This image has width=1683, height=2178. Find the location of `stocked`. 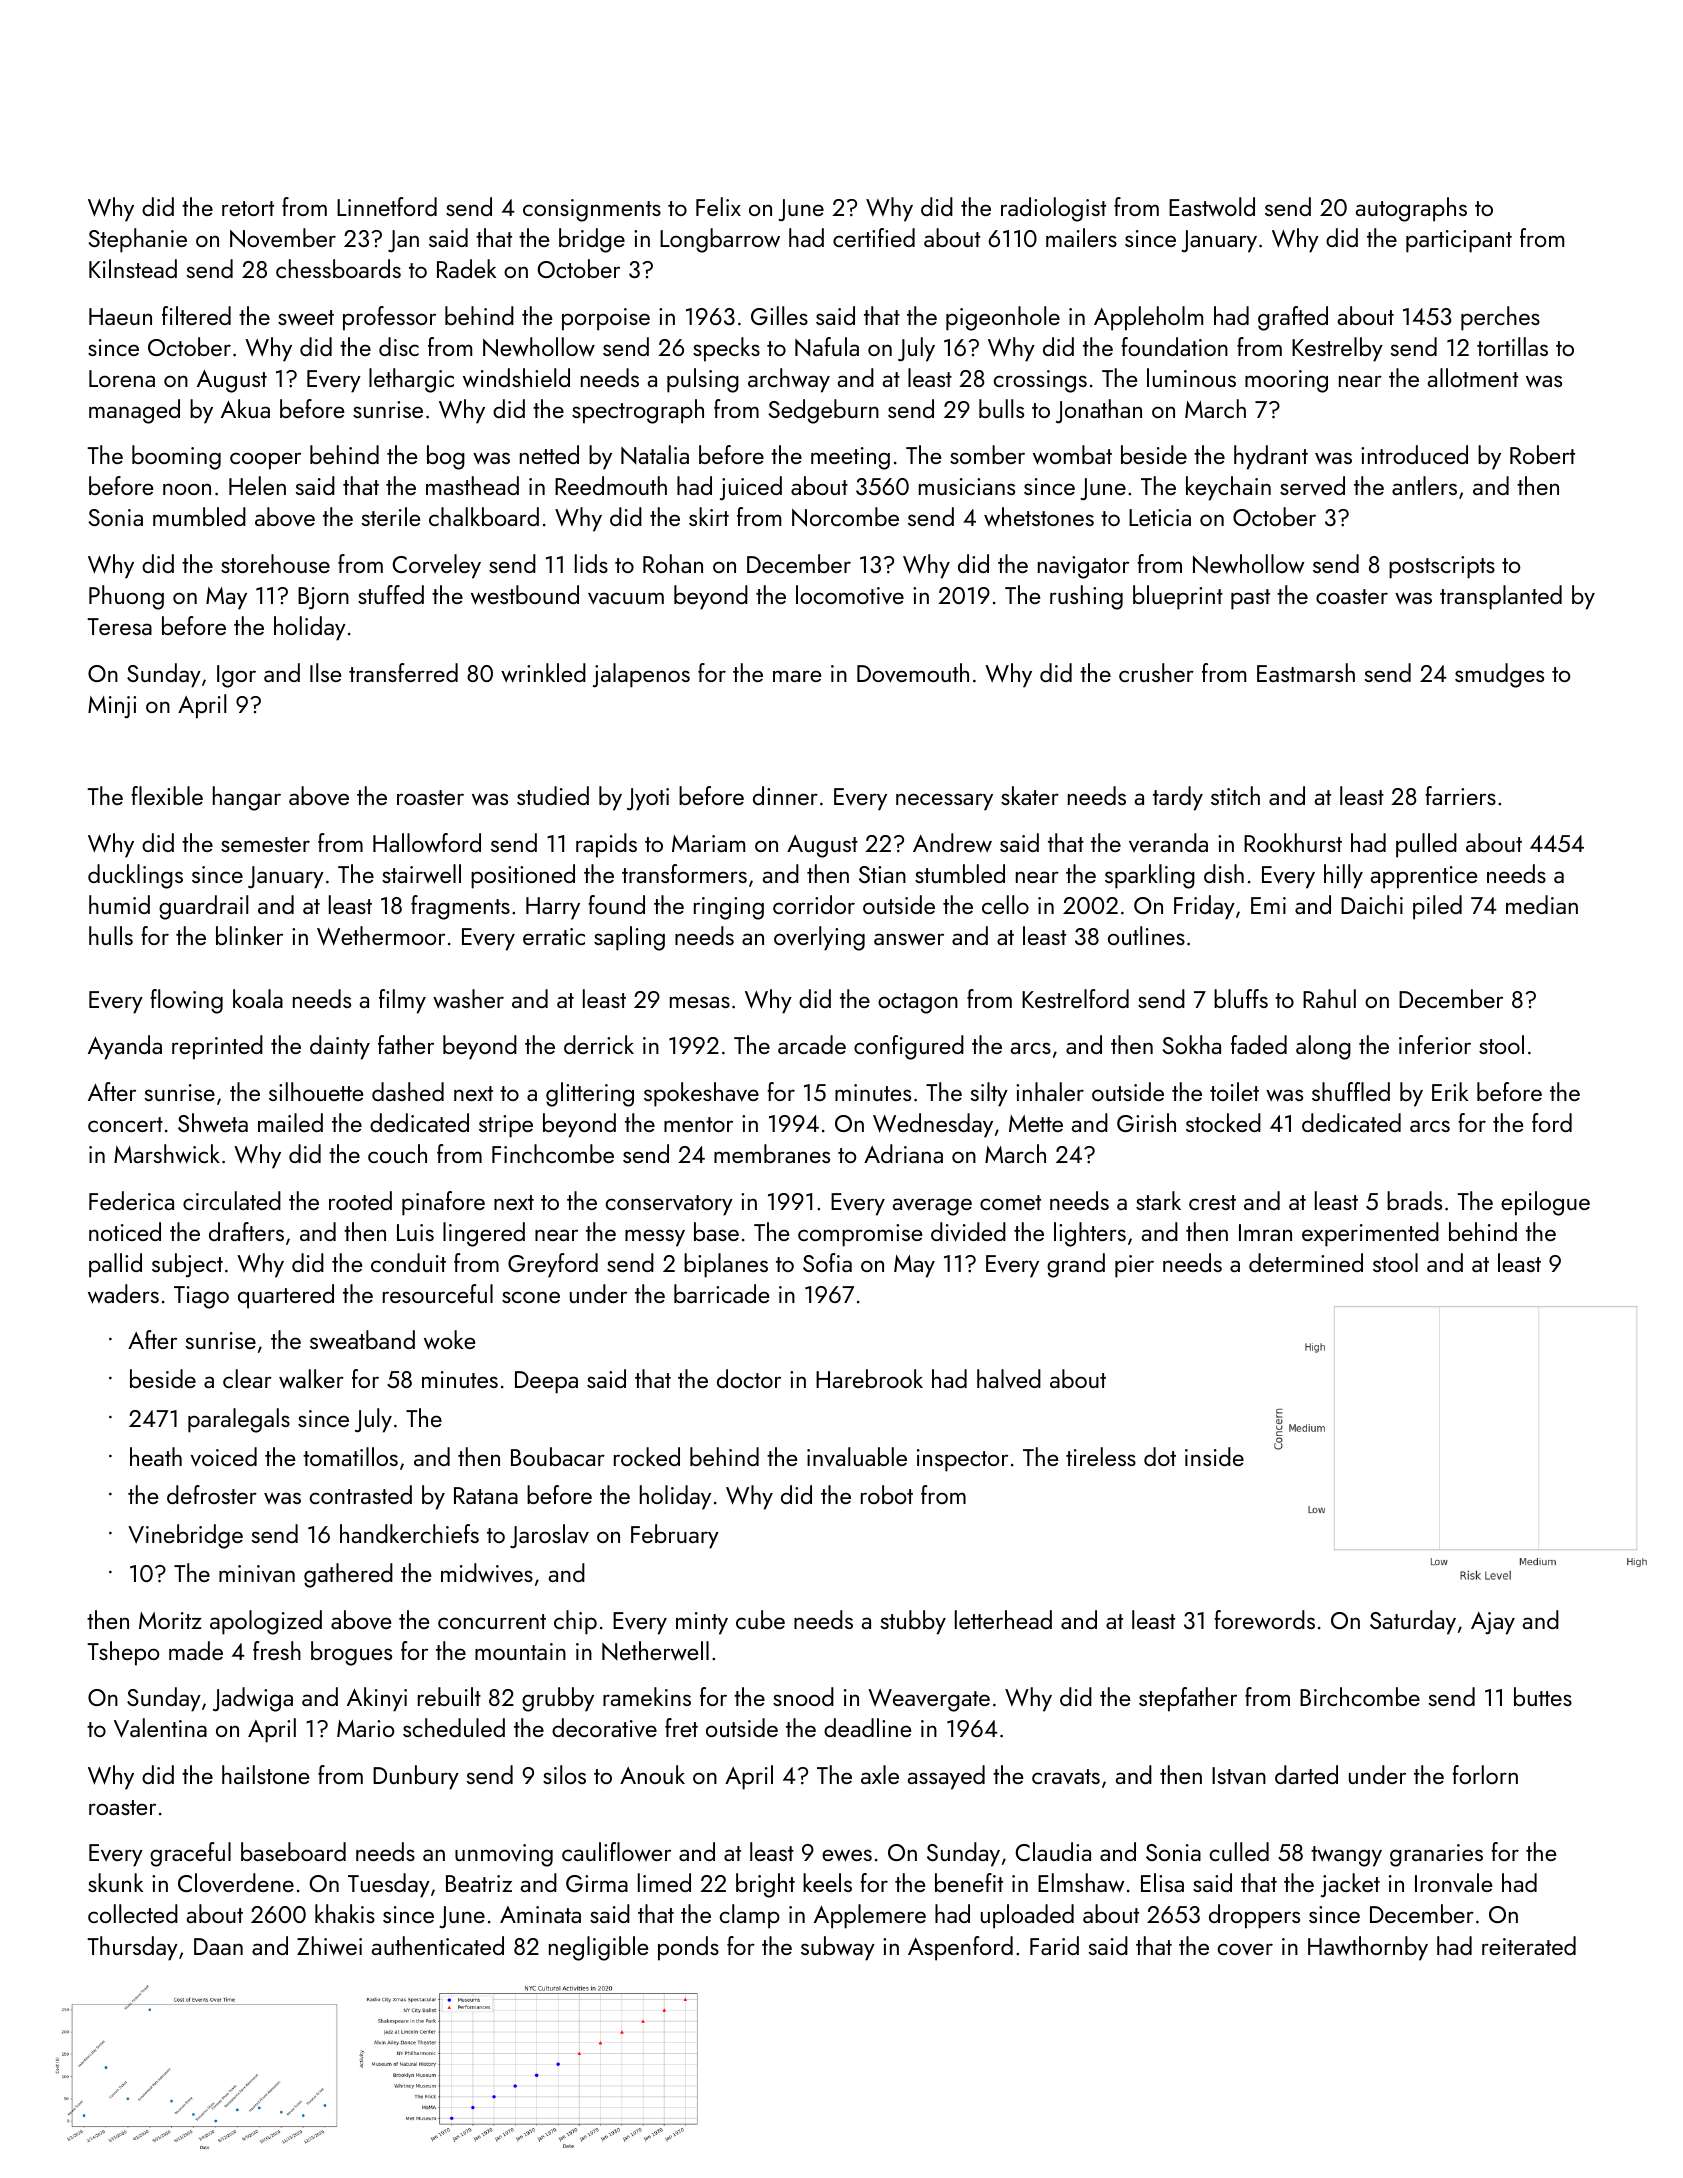

stocked is located at coordinates (1223, 1122).
